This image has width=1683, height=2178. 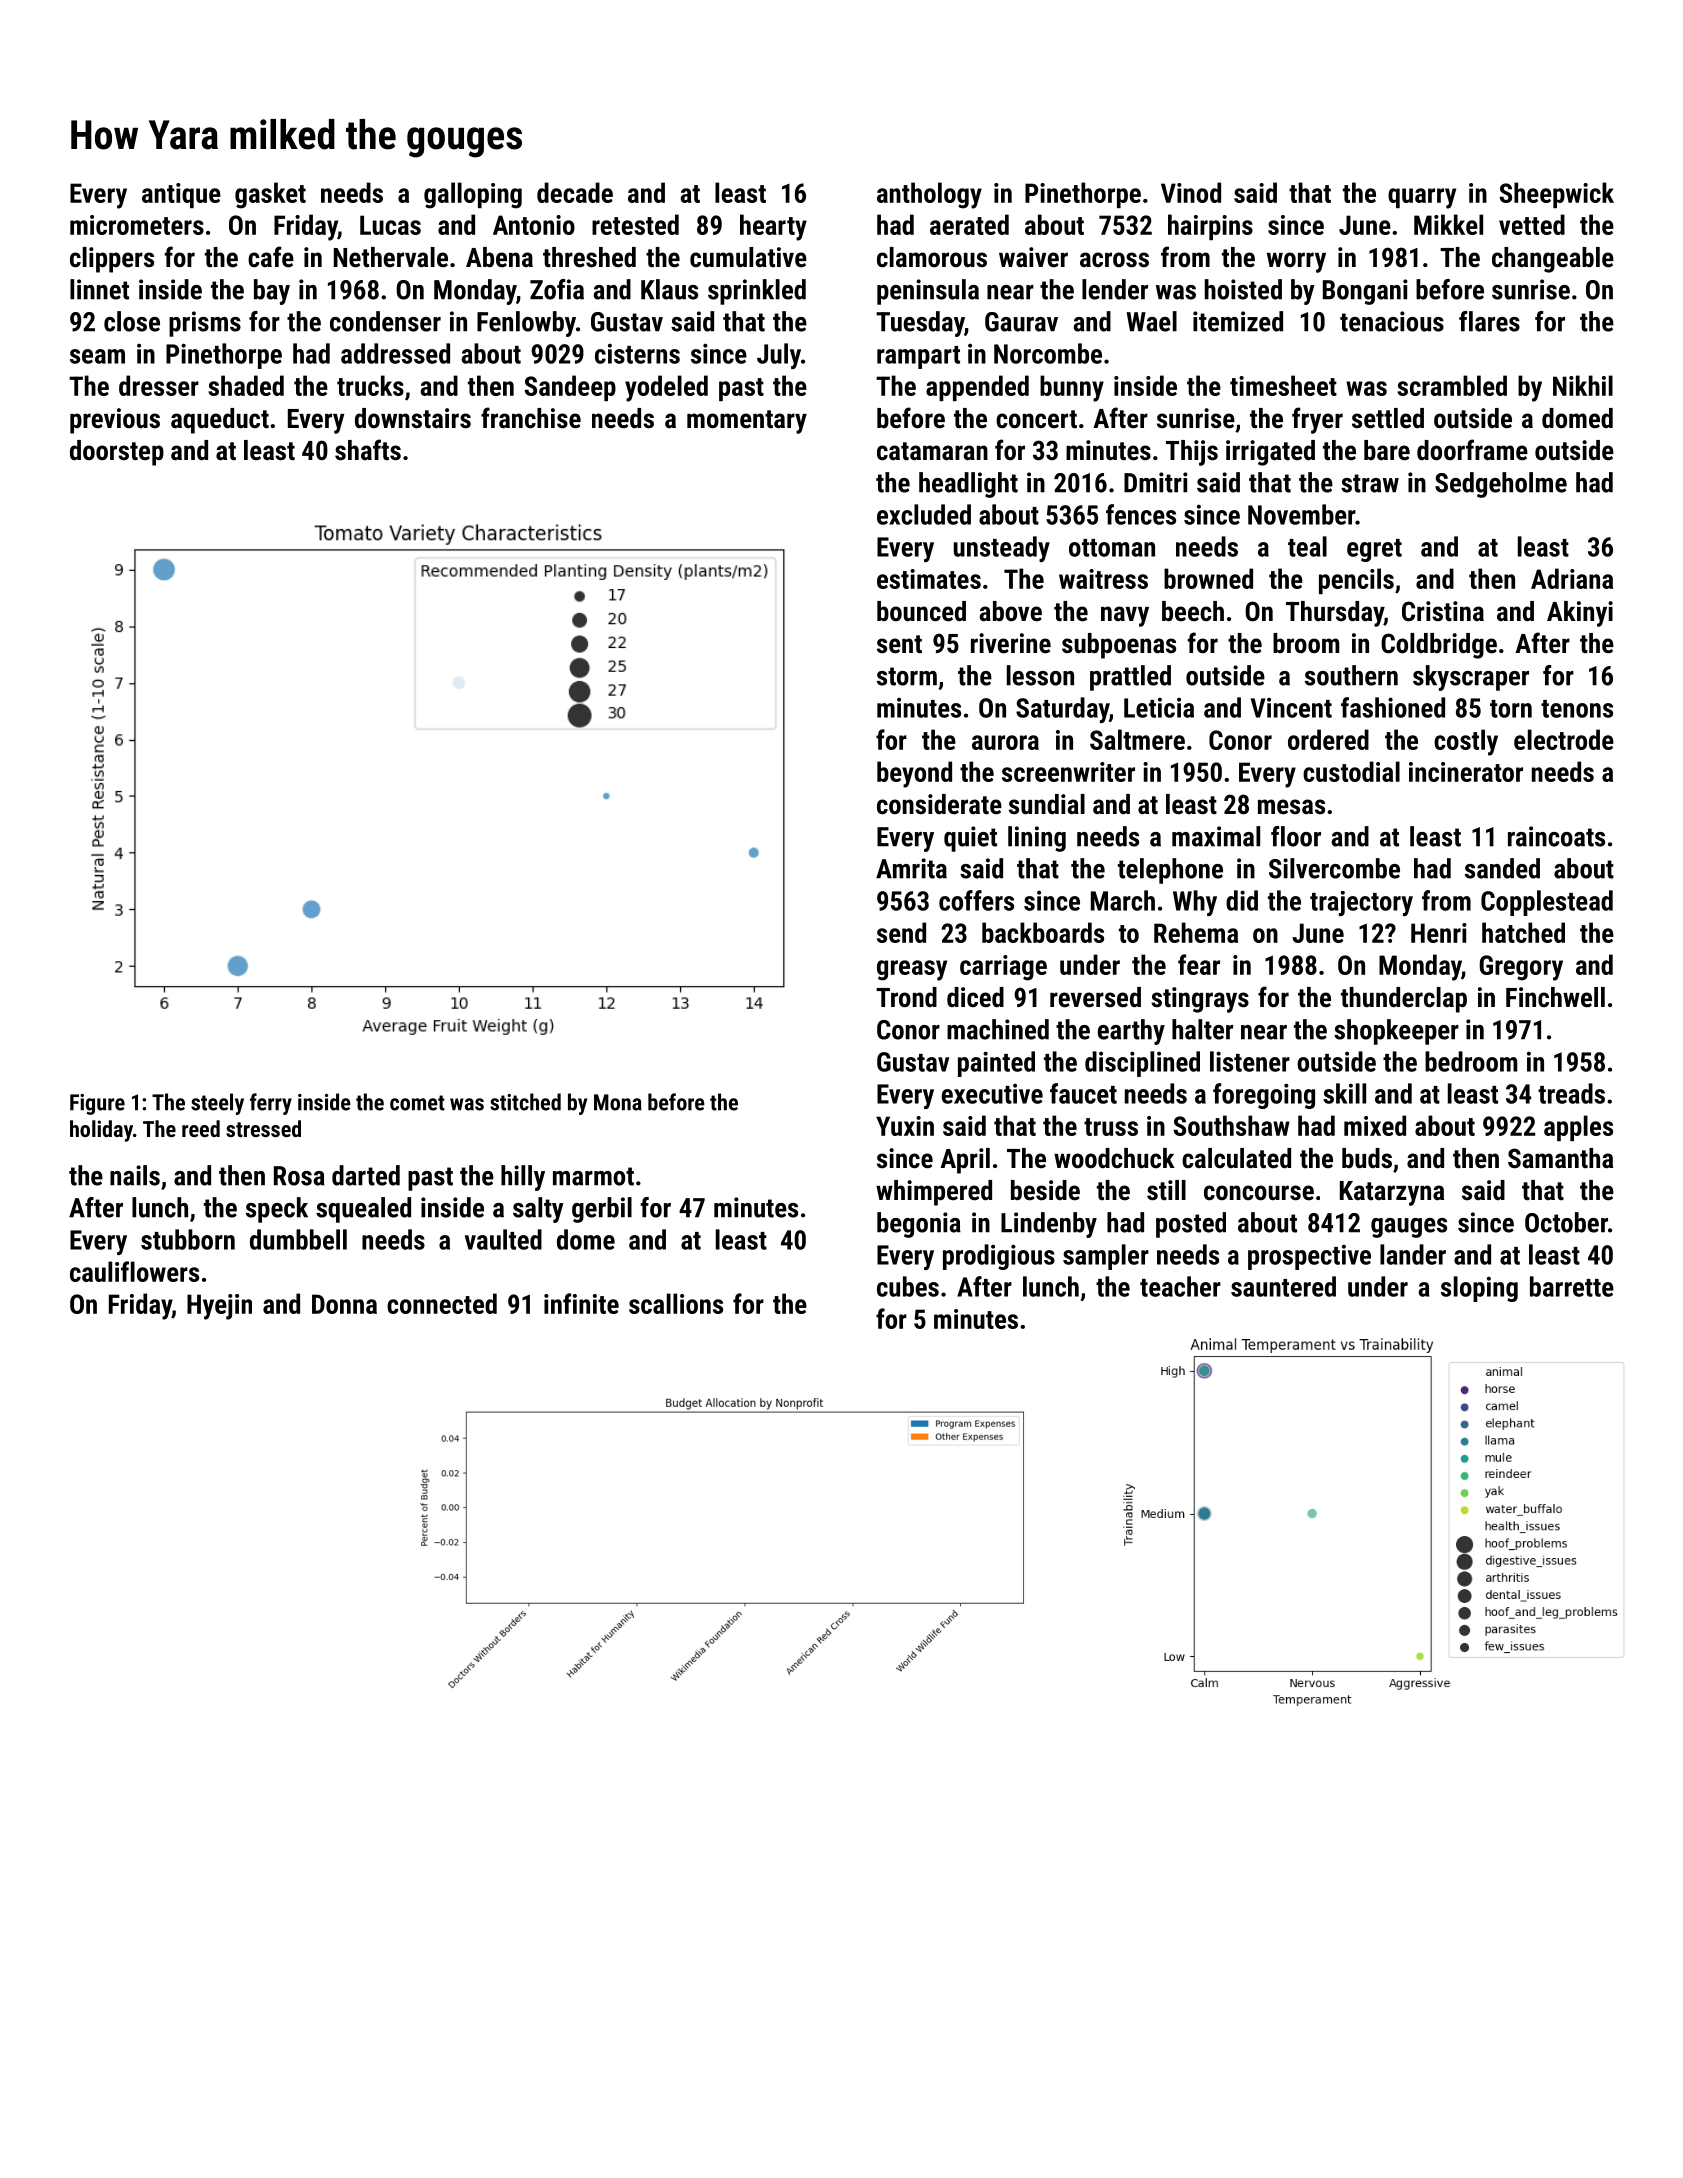 What do you see at coordinates (117, 453) in the image?
I see `doorstep` at bounding box center [117, 453].
